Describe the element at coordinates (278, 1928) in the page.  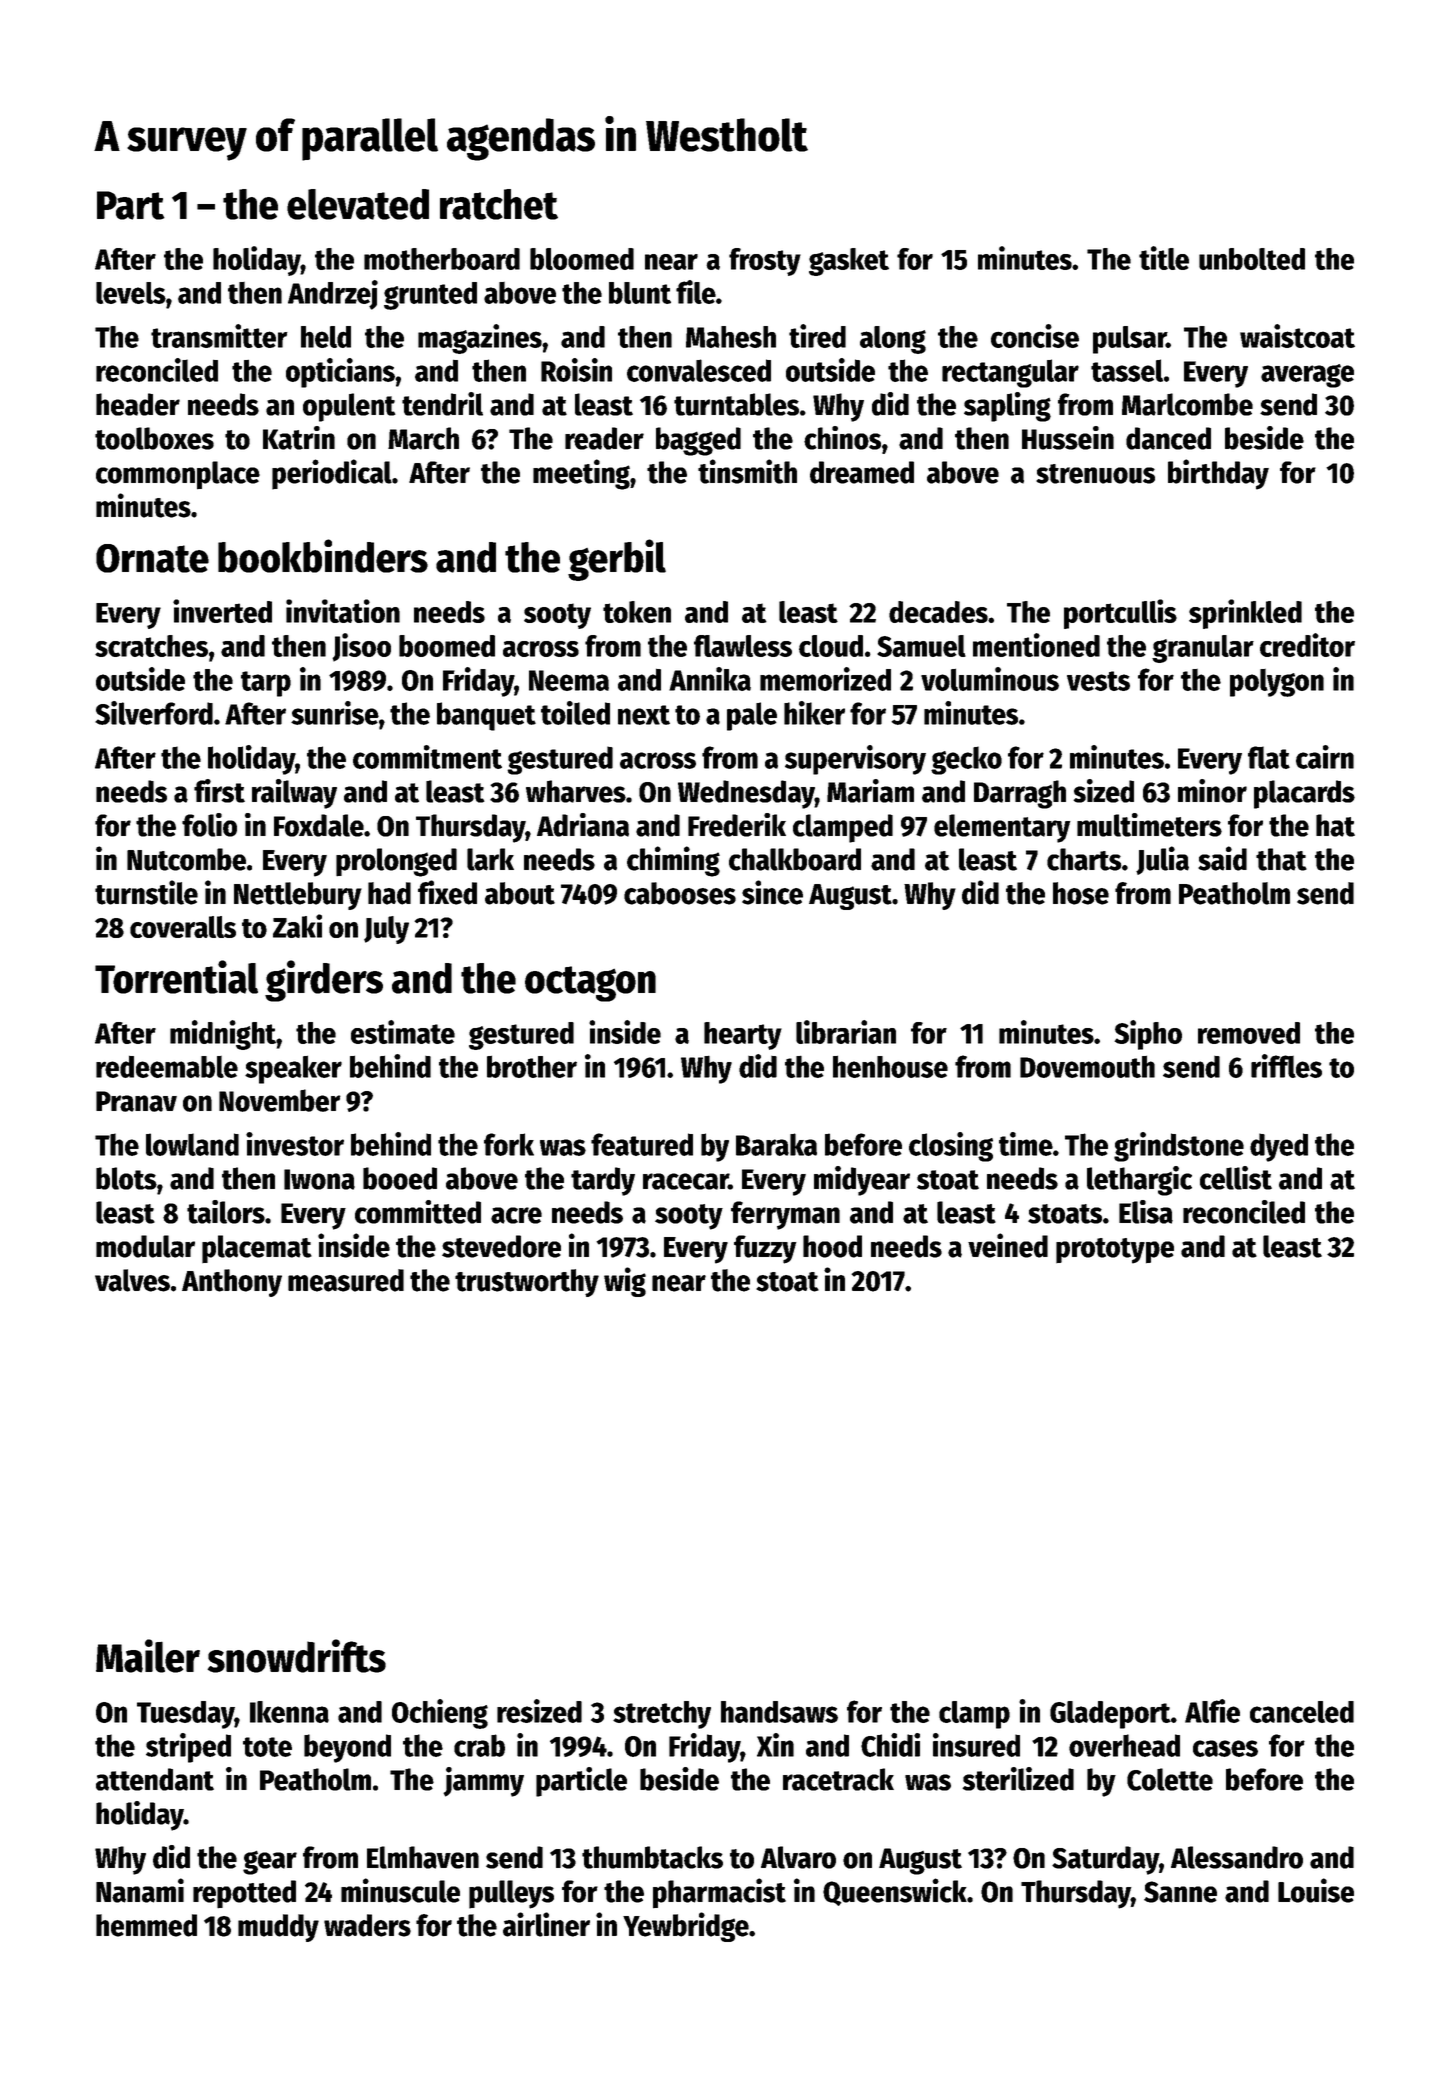
I see `muddy` at that location.
